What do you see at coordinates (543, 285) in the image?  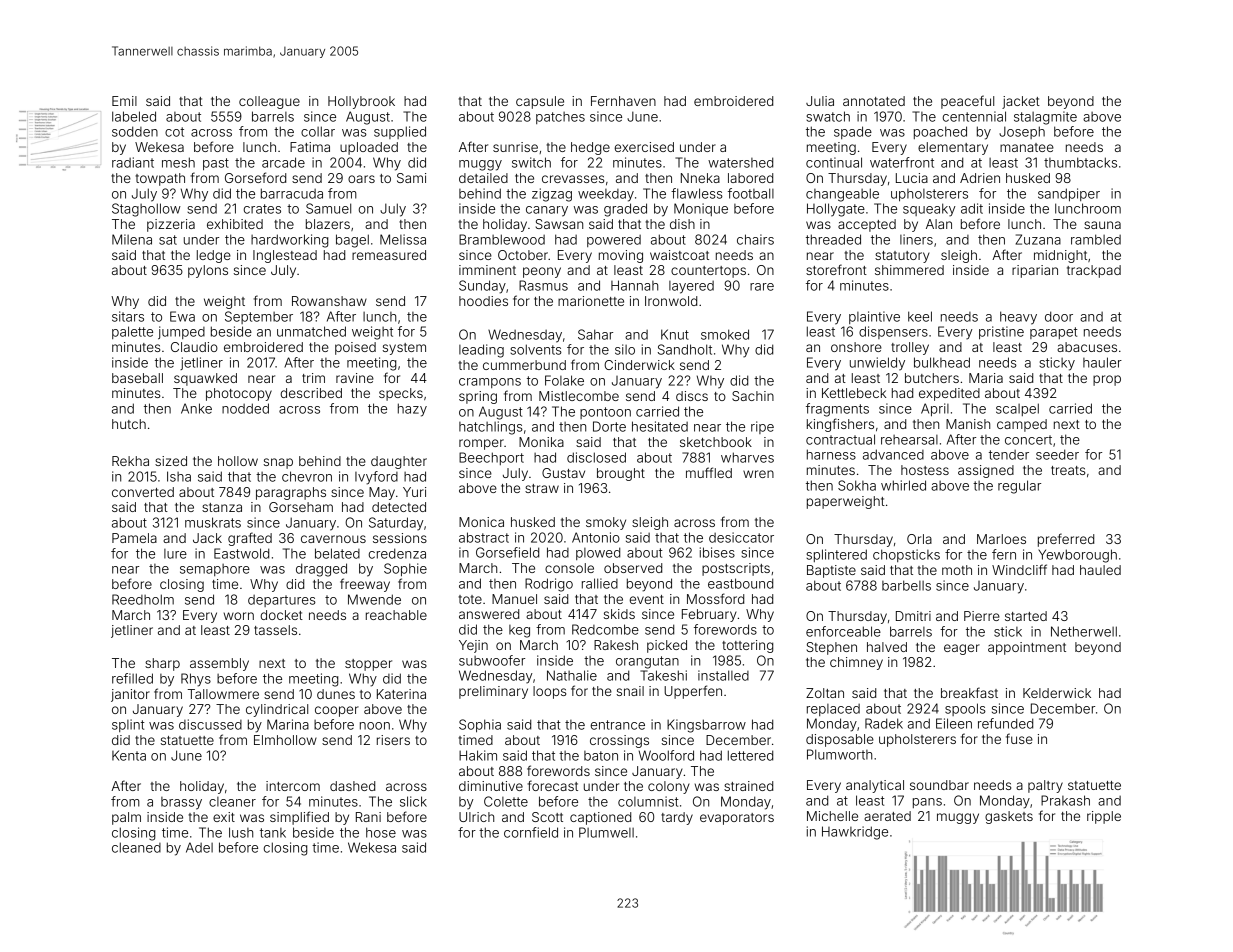 I see `Rasmus` at bounding box center [543, 285].
